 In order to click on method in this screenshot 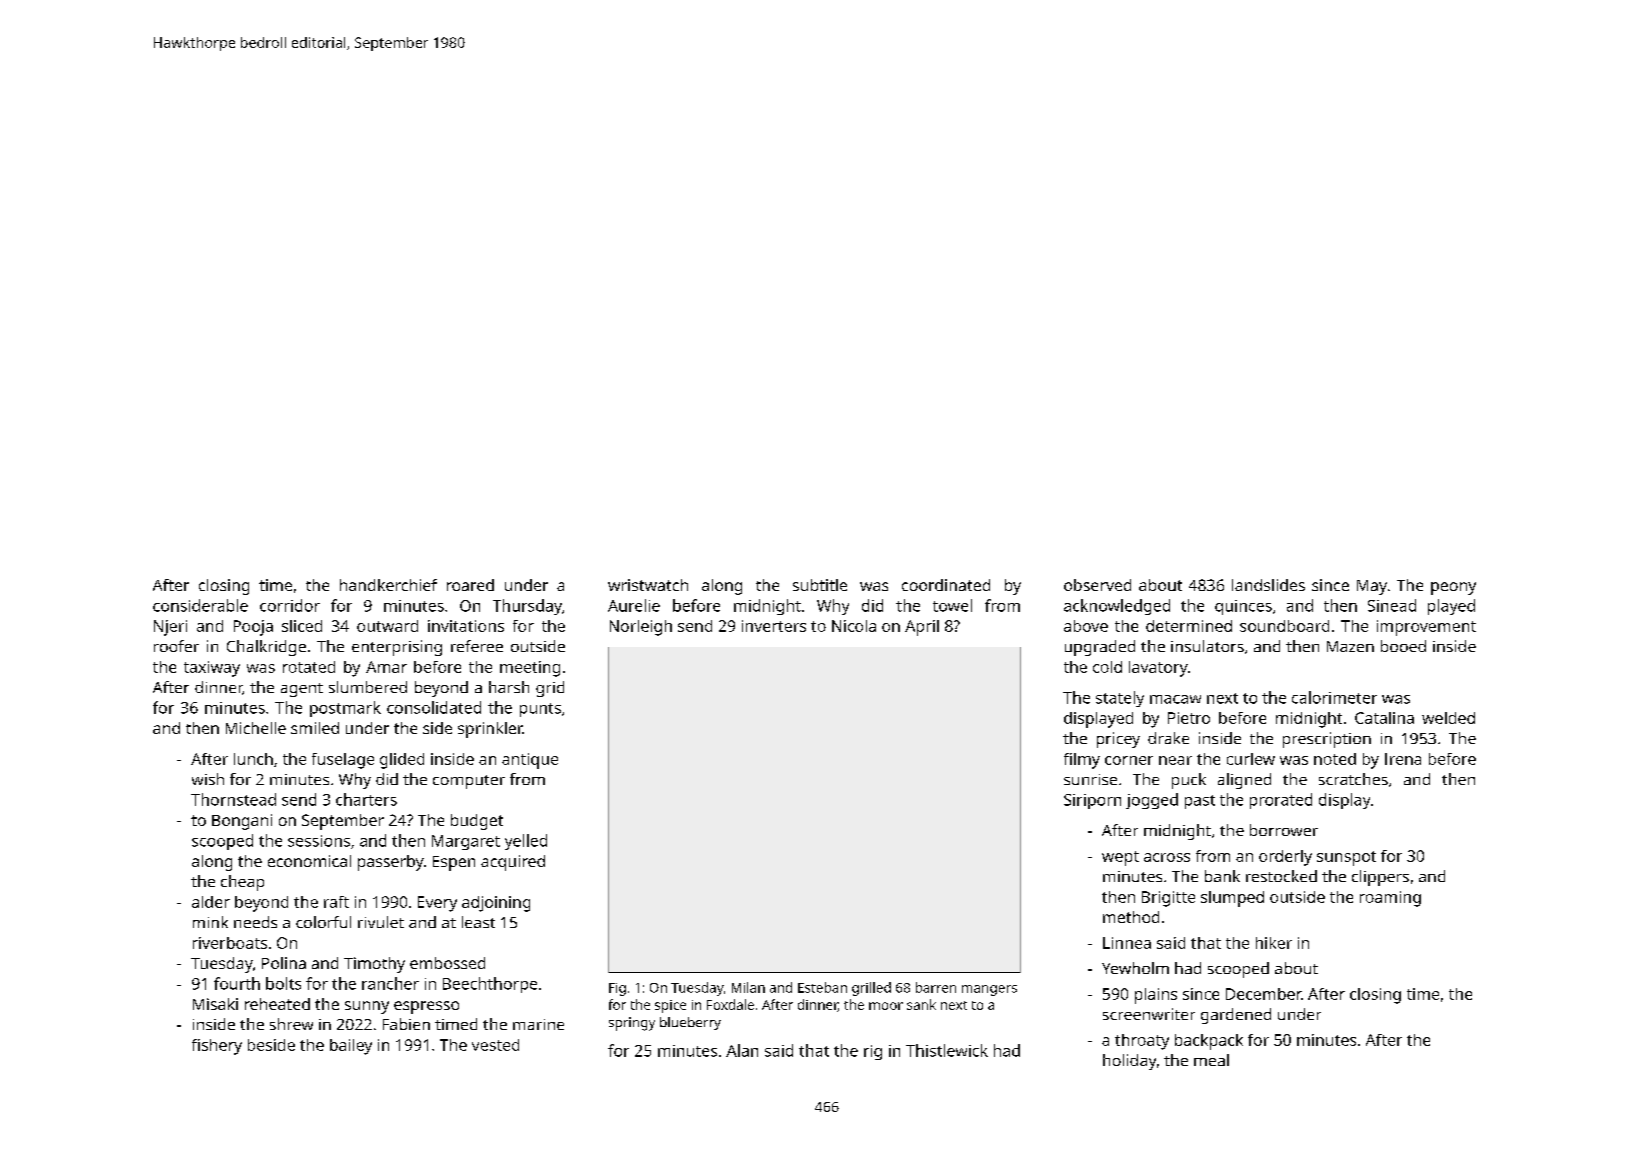, I will do `click(1131, 917)`.
